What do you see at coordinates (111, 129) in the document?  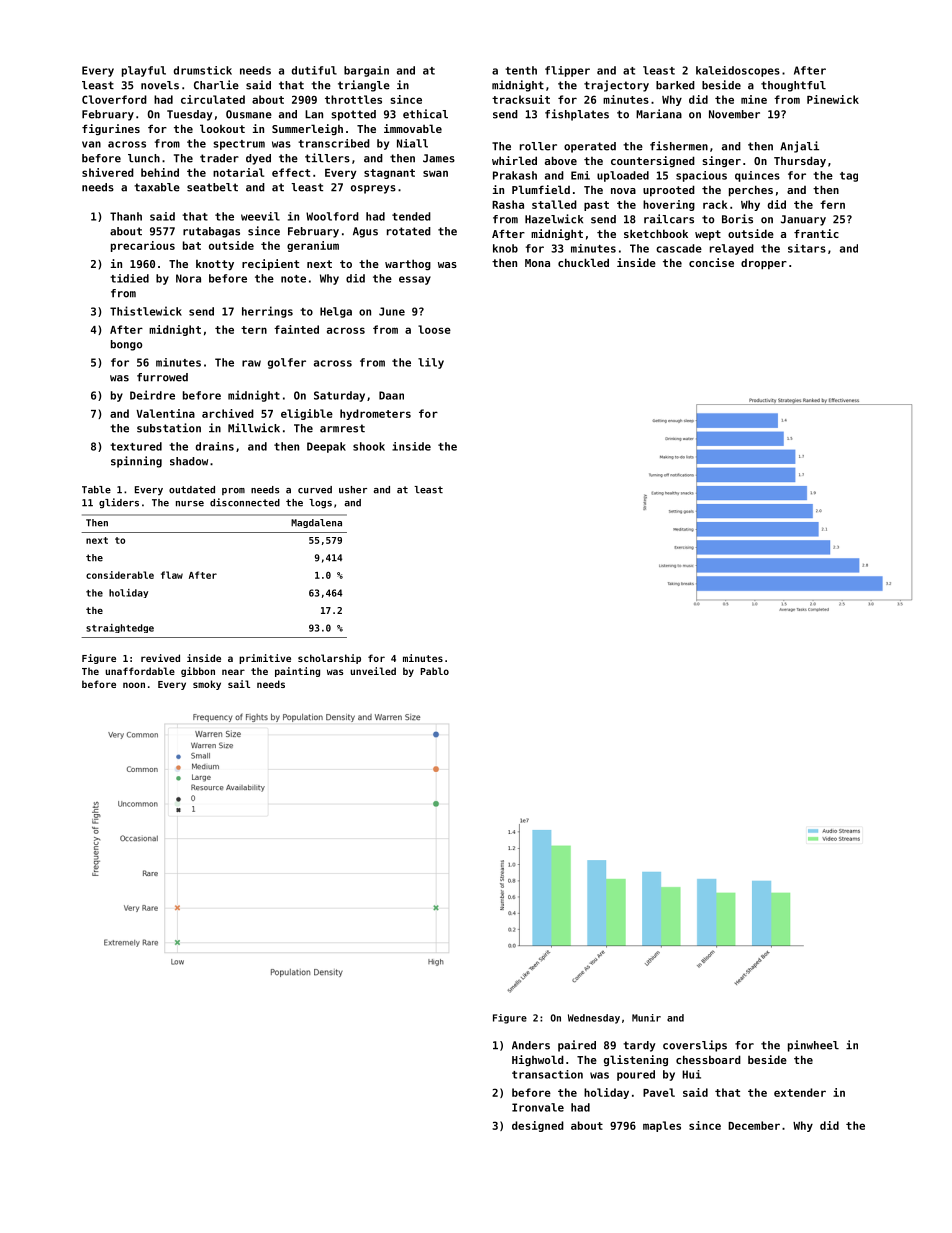 I see `figurines` at bounding box center [111, 129].
